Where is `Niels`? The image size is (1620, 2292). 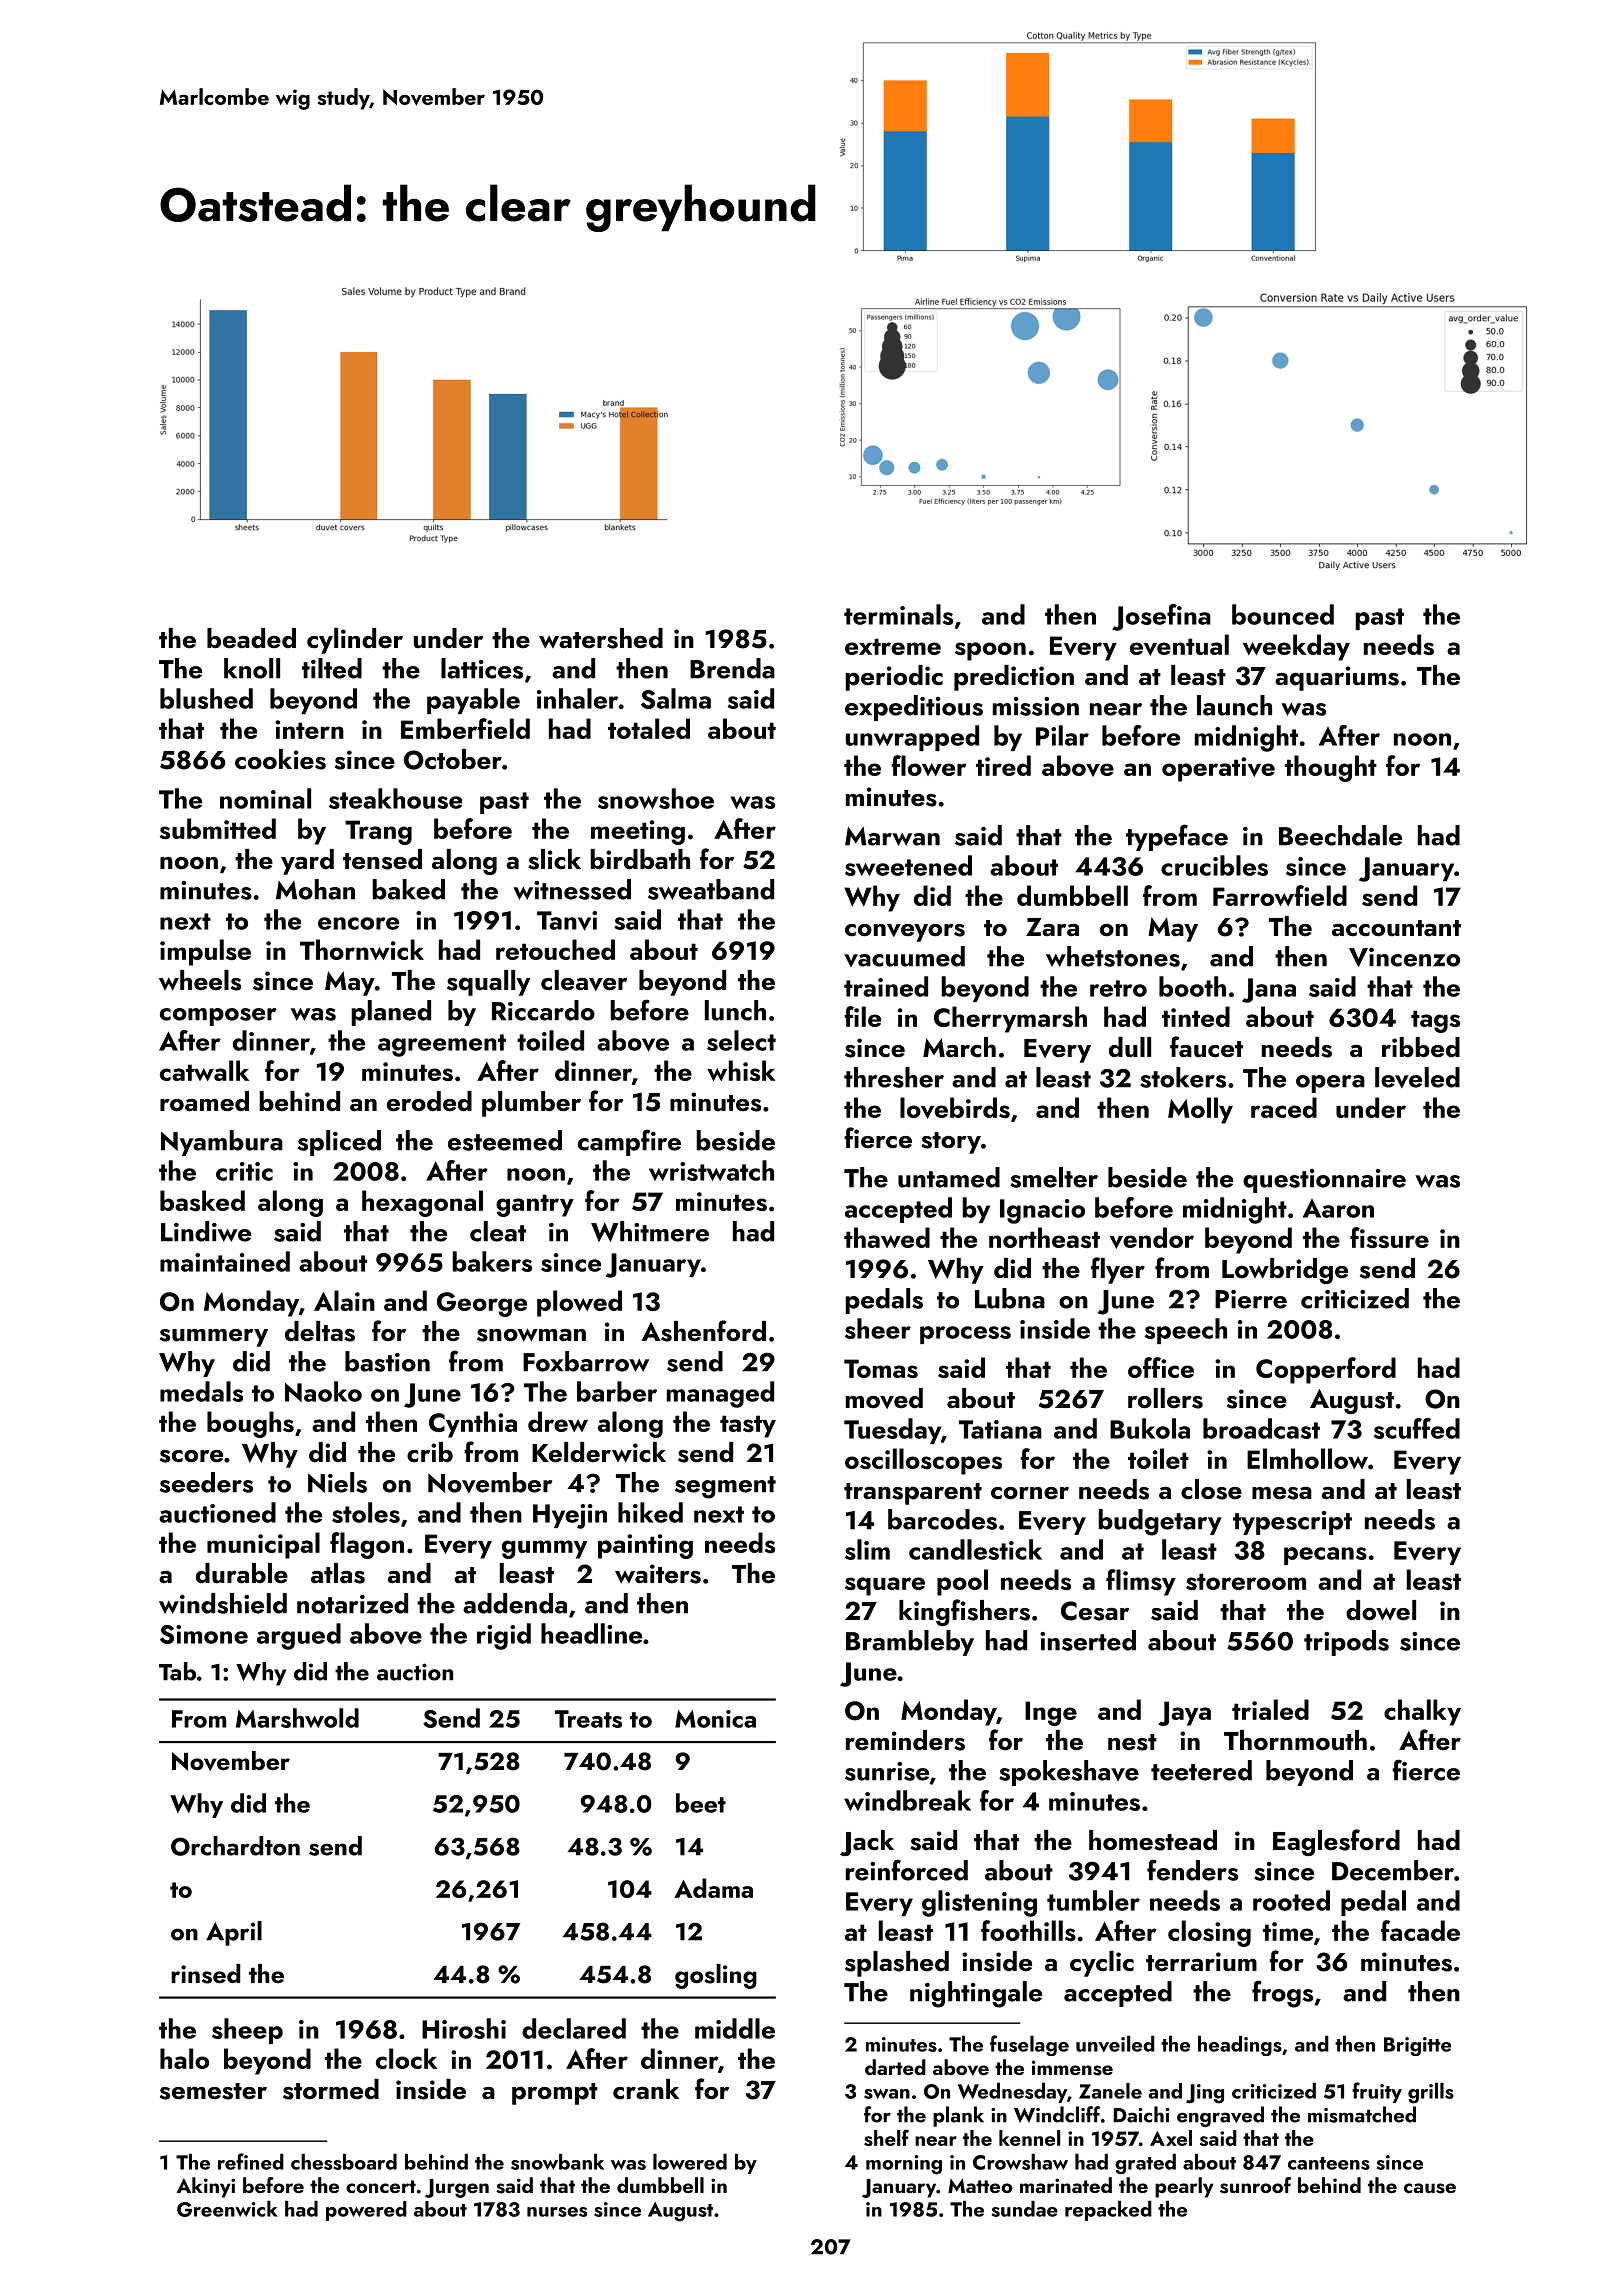 Niels is located at coordinates (337, 1482).
